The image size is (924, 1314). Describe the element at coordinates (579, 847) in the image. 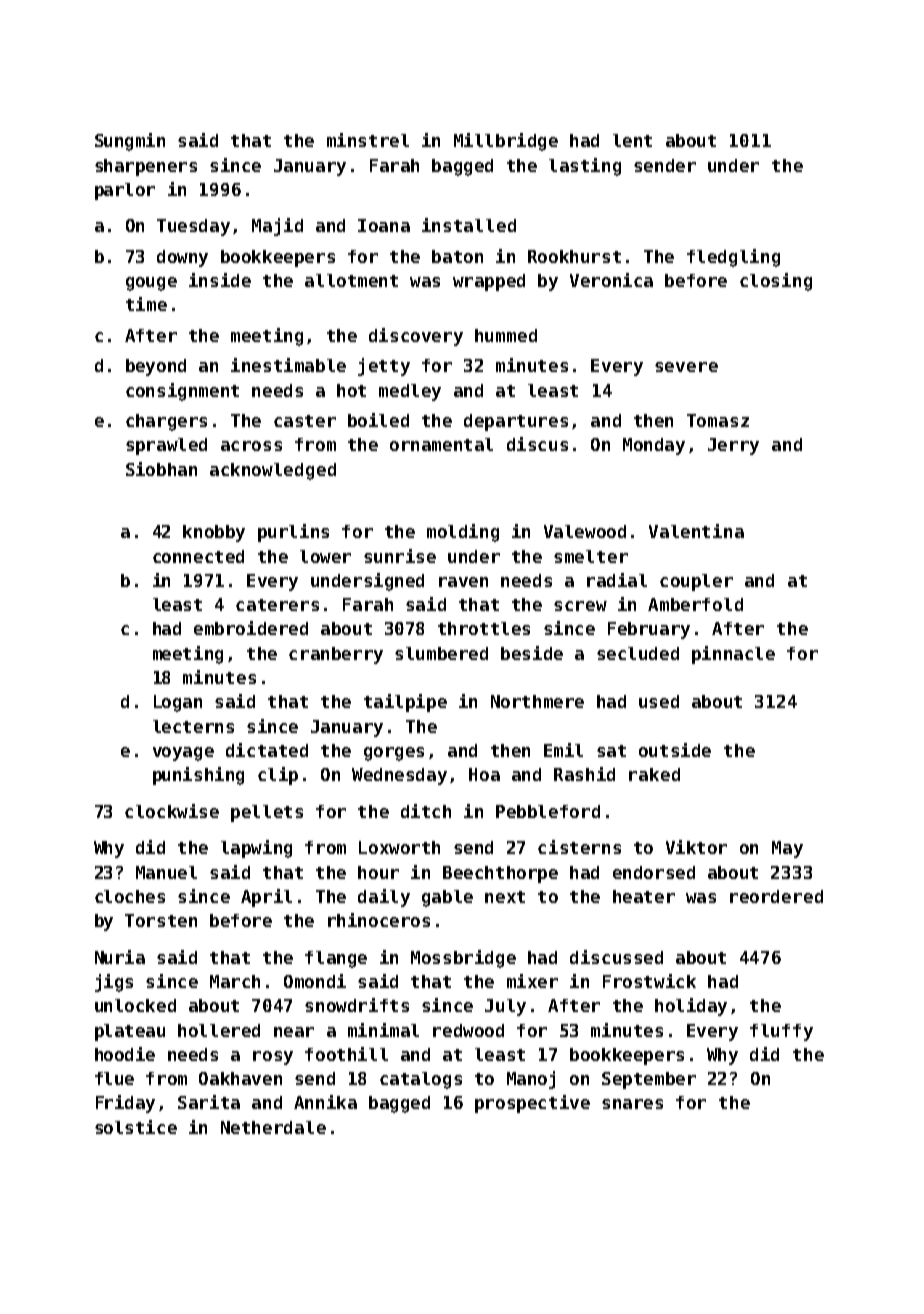

I see `cisterns` at that location.
